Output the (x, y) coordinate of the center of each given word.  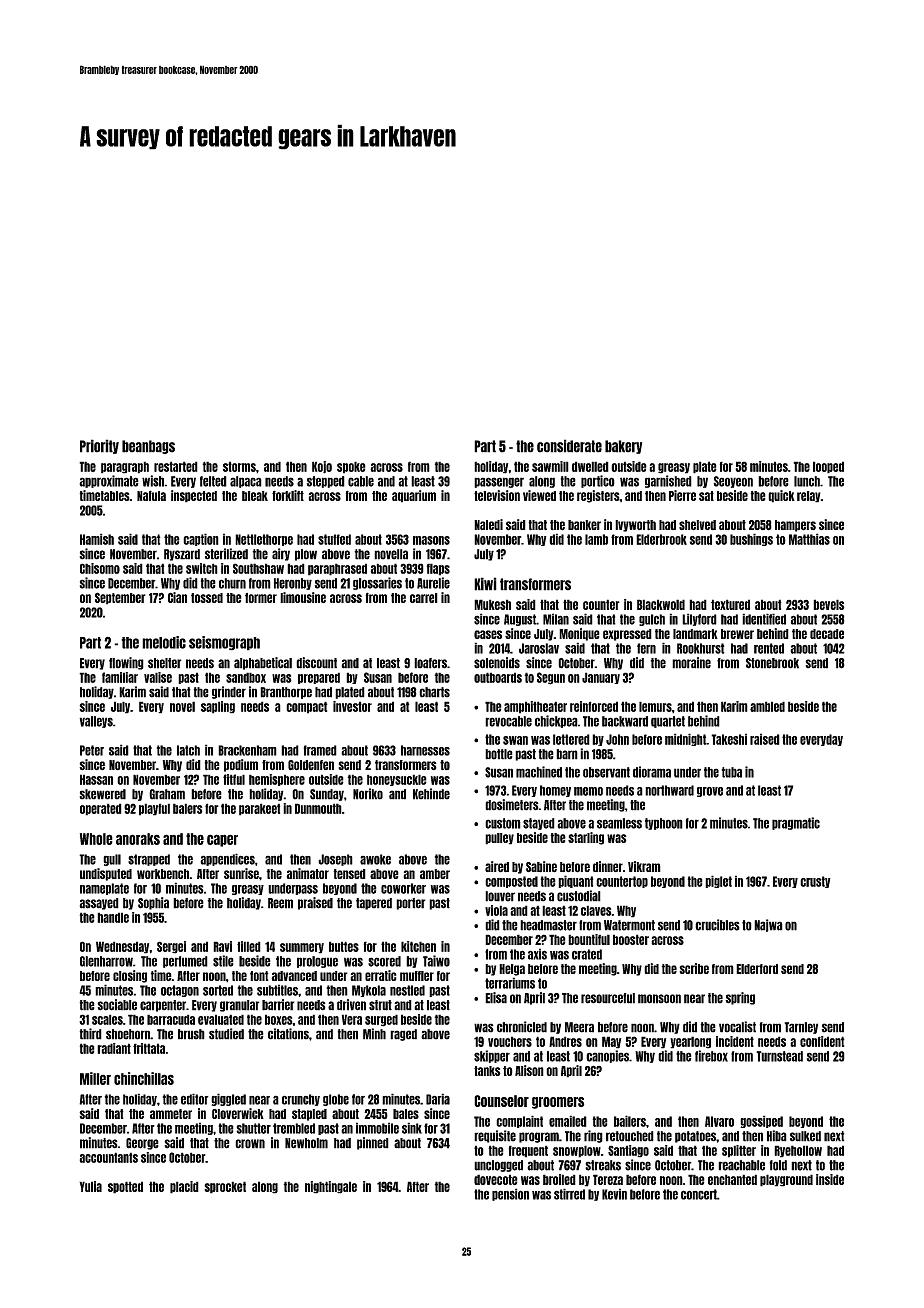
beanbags (148, 447)
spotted (125, 1187)
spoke (351, 467)
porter (411, 904)
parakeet (260, 809)
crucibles (717, 925)
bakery (623, 447)
